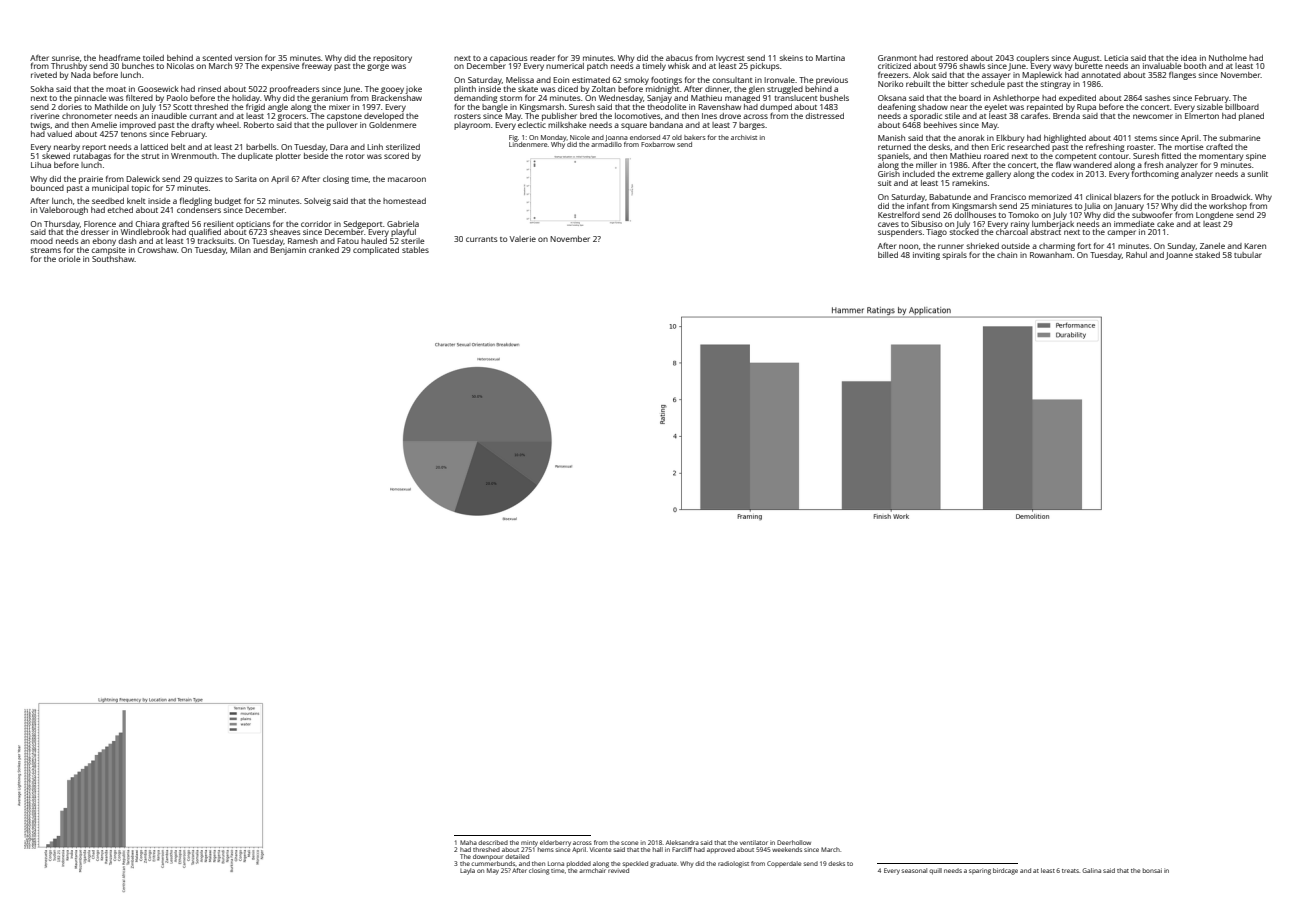 The width and height of the image is (1308, 924). Describe the element at coordinates (1116, 58) in the image. I see `Leticia` at that location.
